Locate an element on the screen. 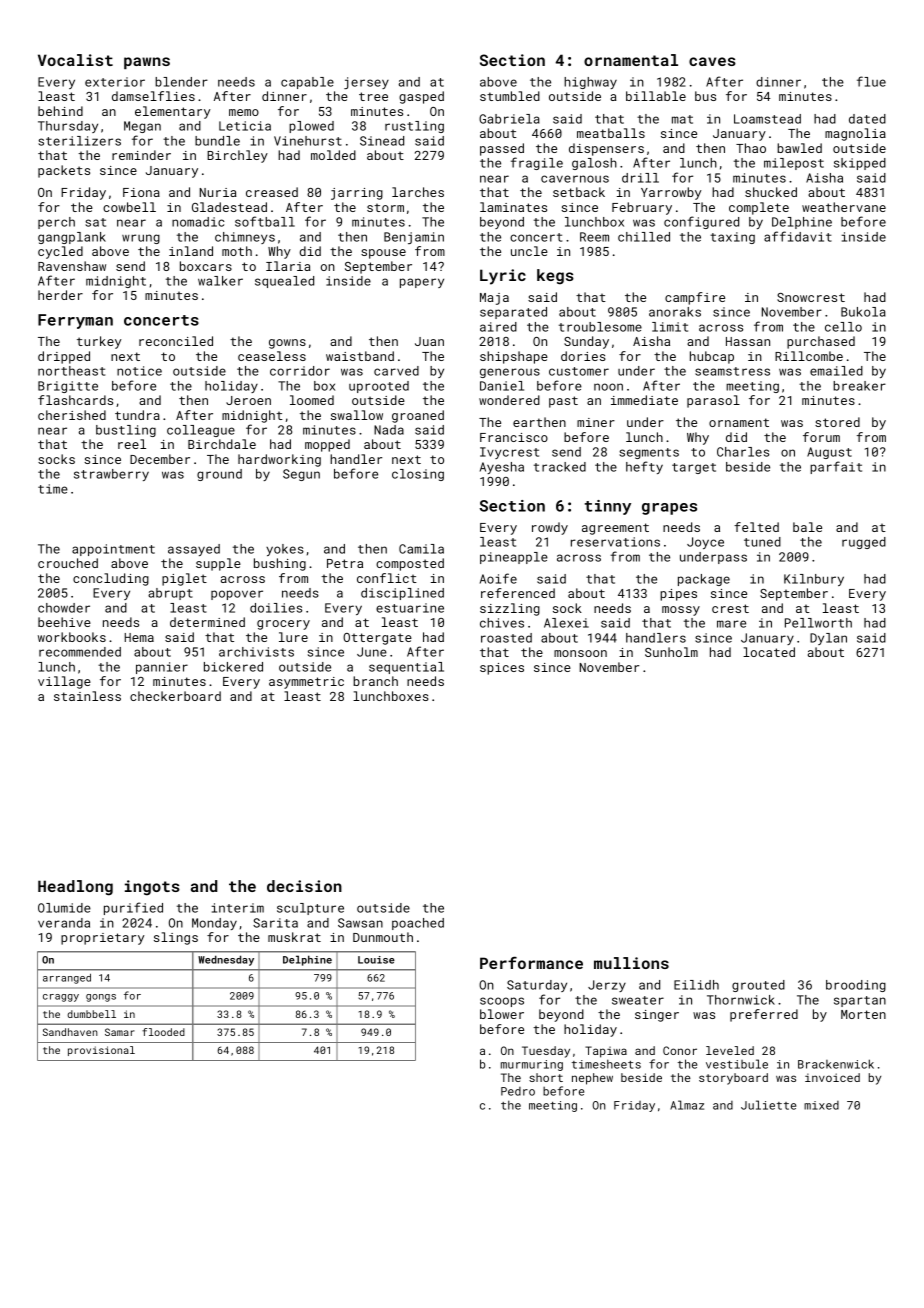  ingots is located at coordinates (152, 888).
